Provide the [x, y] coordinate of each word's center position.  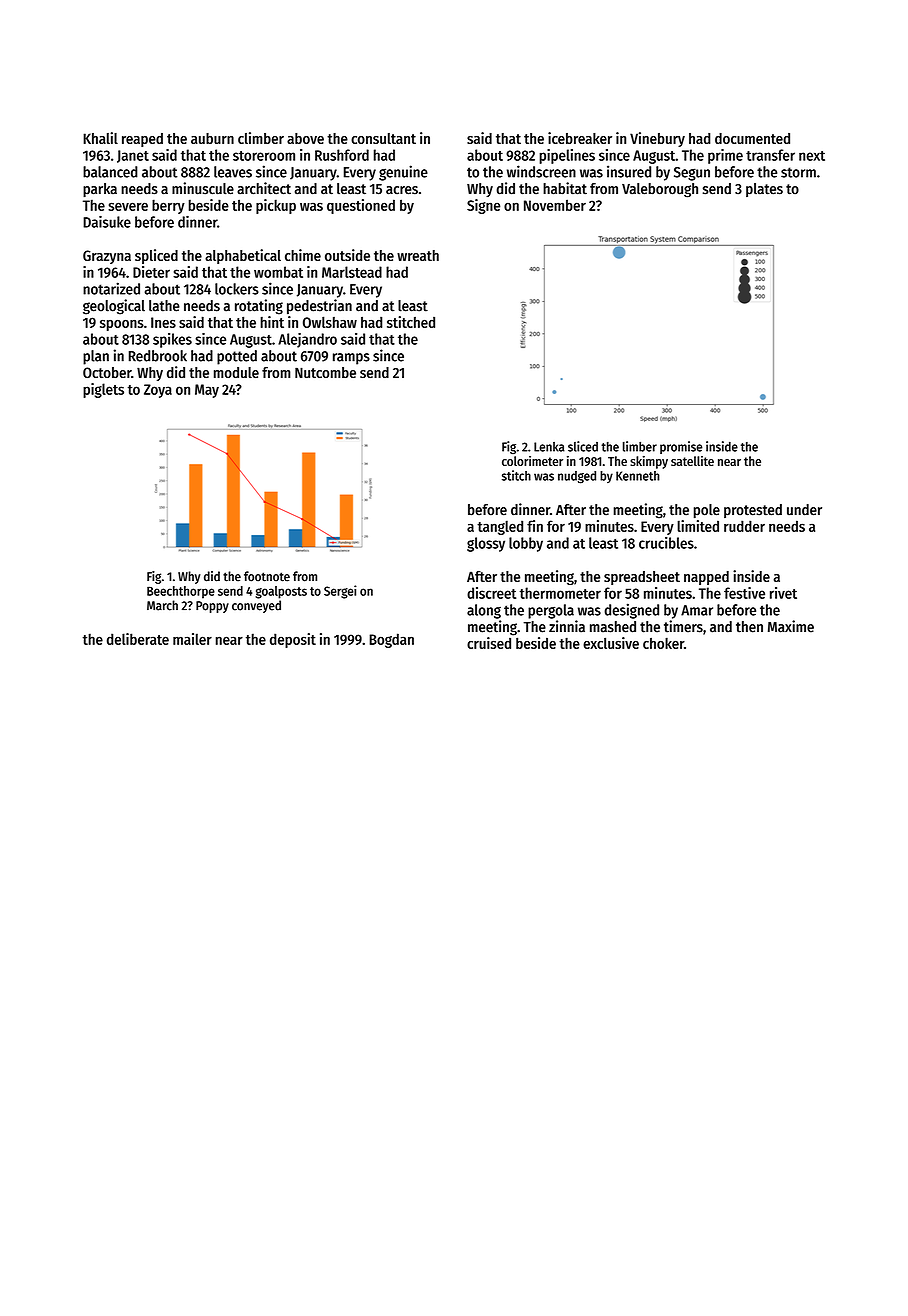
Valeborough [660, 190]
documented [752, 138]
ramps [351, 359]
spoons [122, 325]
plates [764, 190]
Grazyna [107, 257]
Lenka [549, 447]
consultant [383, 138]
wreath [418, 255]
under [804, 510]
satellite [692, 461]
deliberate [138, 639]
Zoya [158, 391]
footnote [267, 576]
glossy [486, 544]
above [305, 138]
